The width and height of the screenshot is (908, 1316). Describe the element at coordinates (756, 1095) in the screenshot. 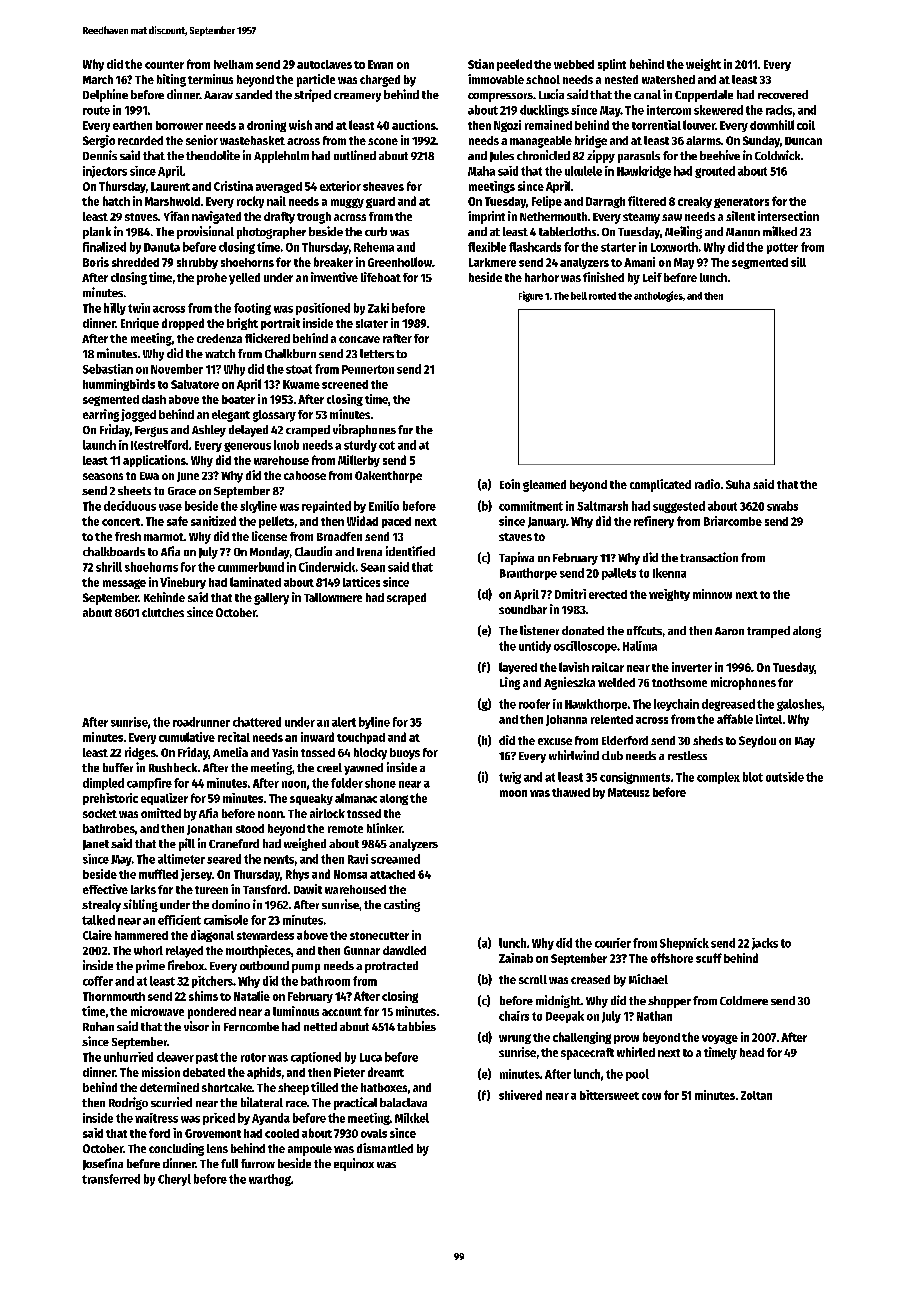

I see `Zoltan` at that location.
